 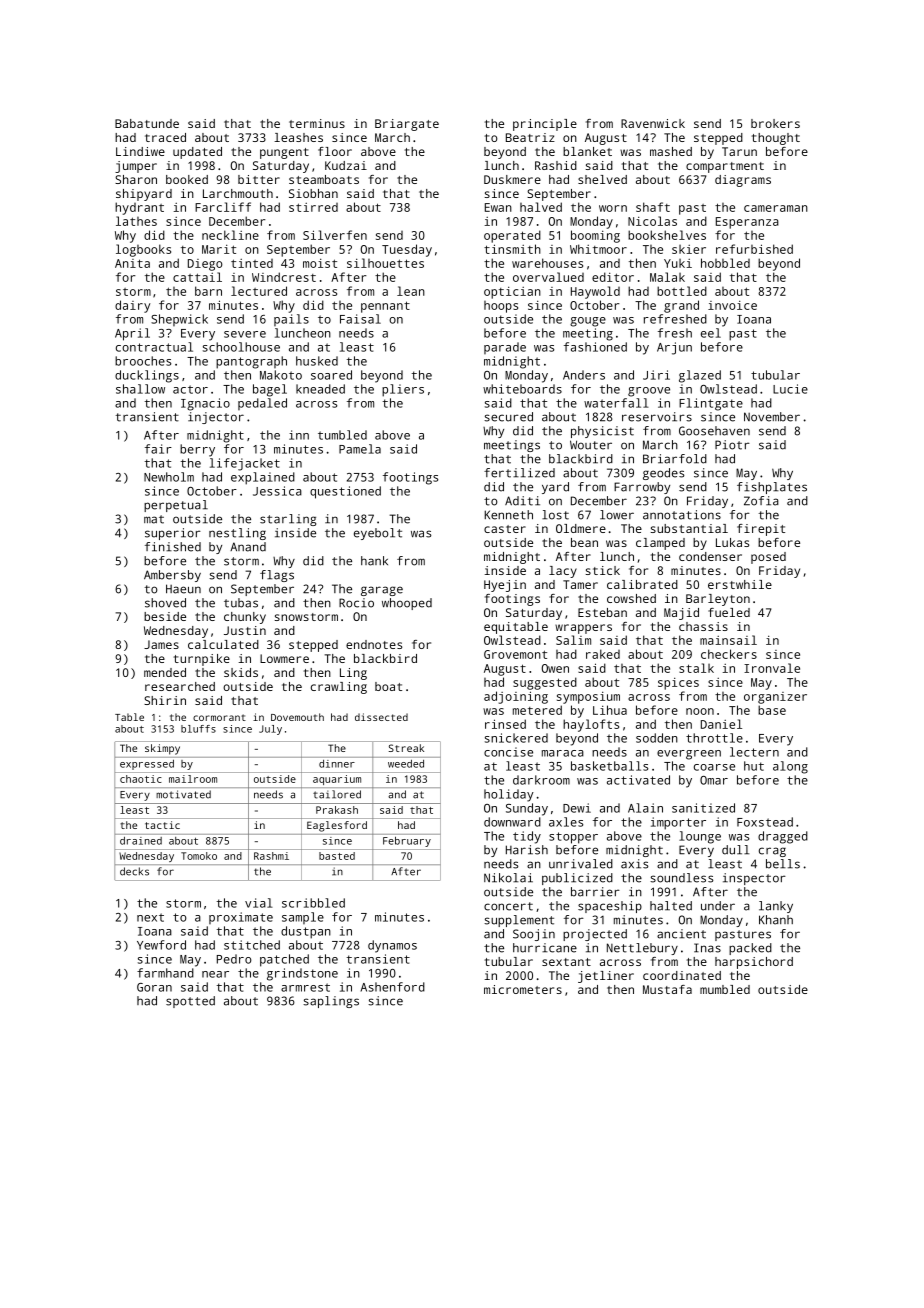 I want to click on leashes, so click(x=298, y=137).
